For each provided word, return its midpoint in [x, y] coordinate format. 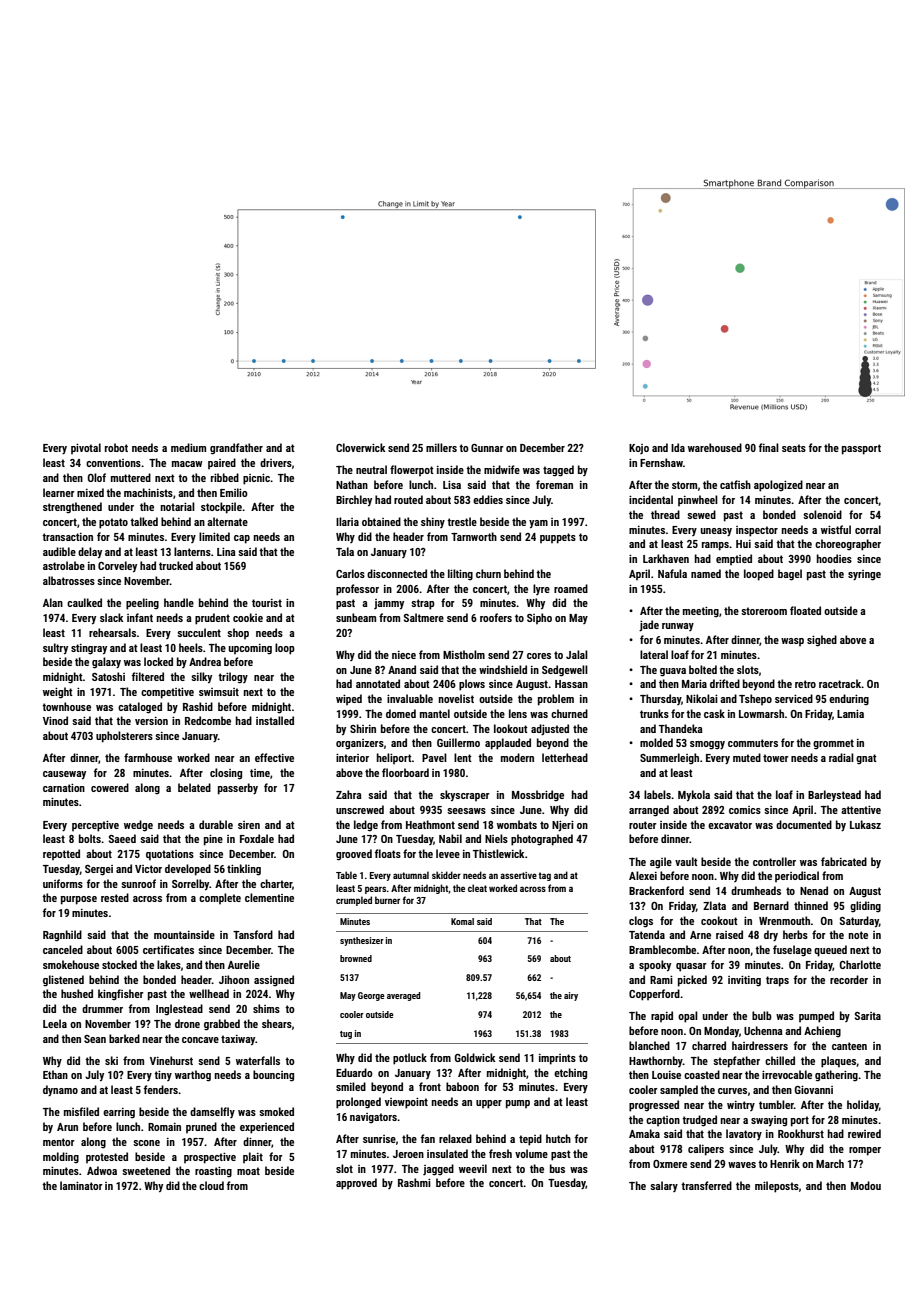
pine [213, 840]
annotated [378, 683]
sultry [55, 648]
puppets [558, 538]
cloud [211, 1185]
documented [804, 824]
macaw [187, 464]
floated [805, 610]
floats [388, 853]
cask [714, 713]
